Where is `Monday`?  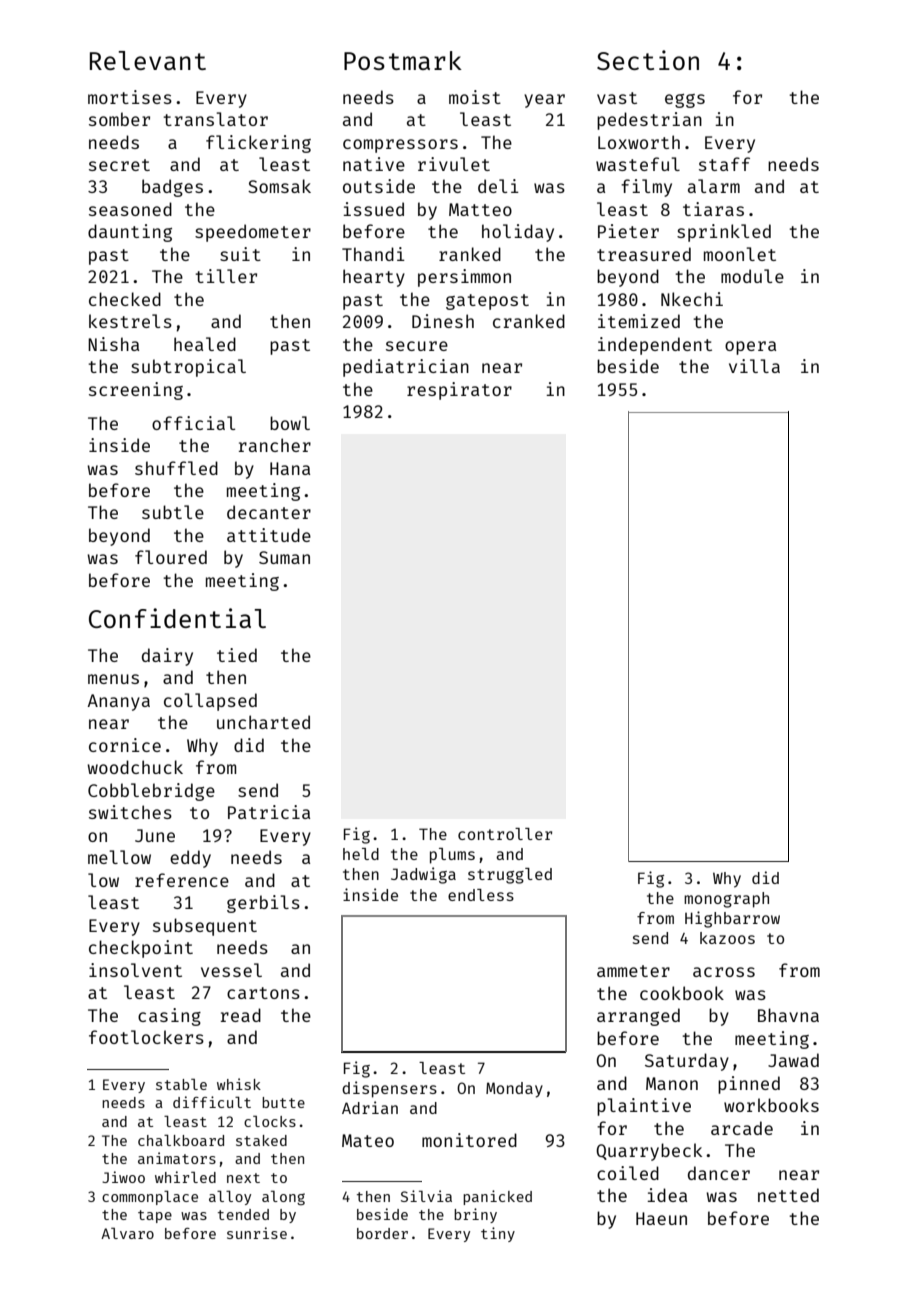 Monday is located at coordinates (514, 1090).
